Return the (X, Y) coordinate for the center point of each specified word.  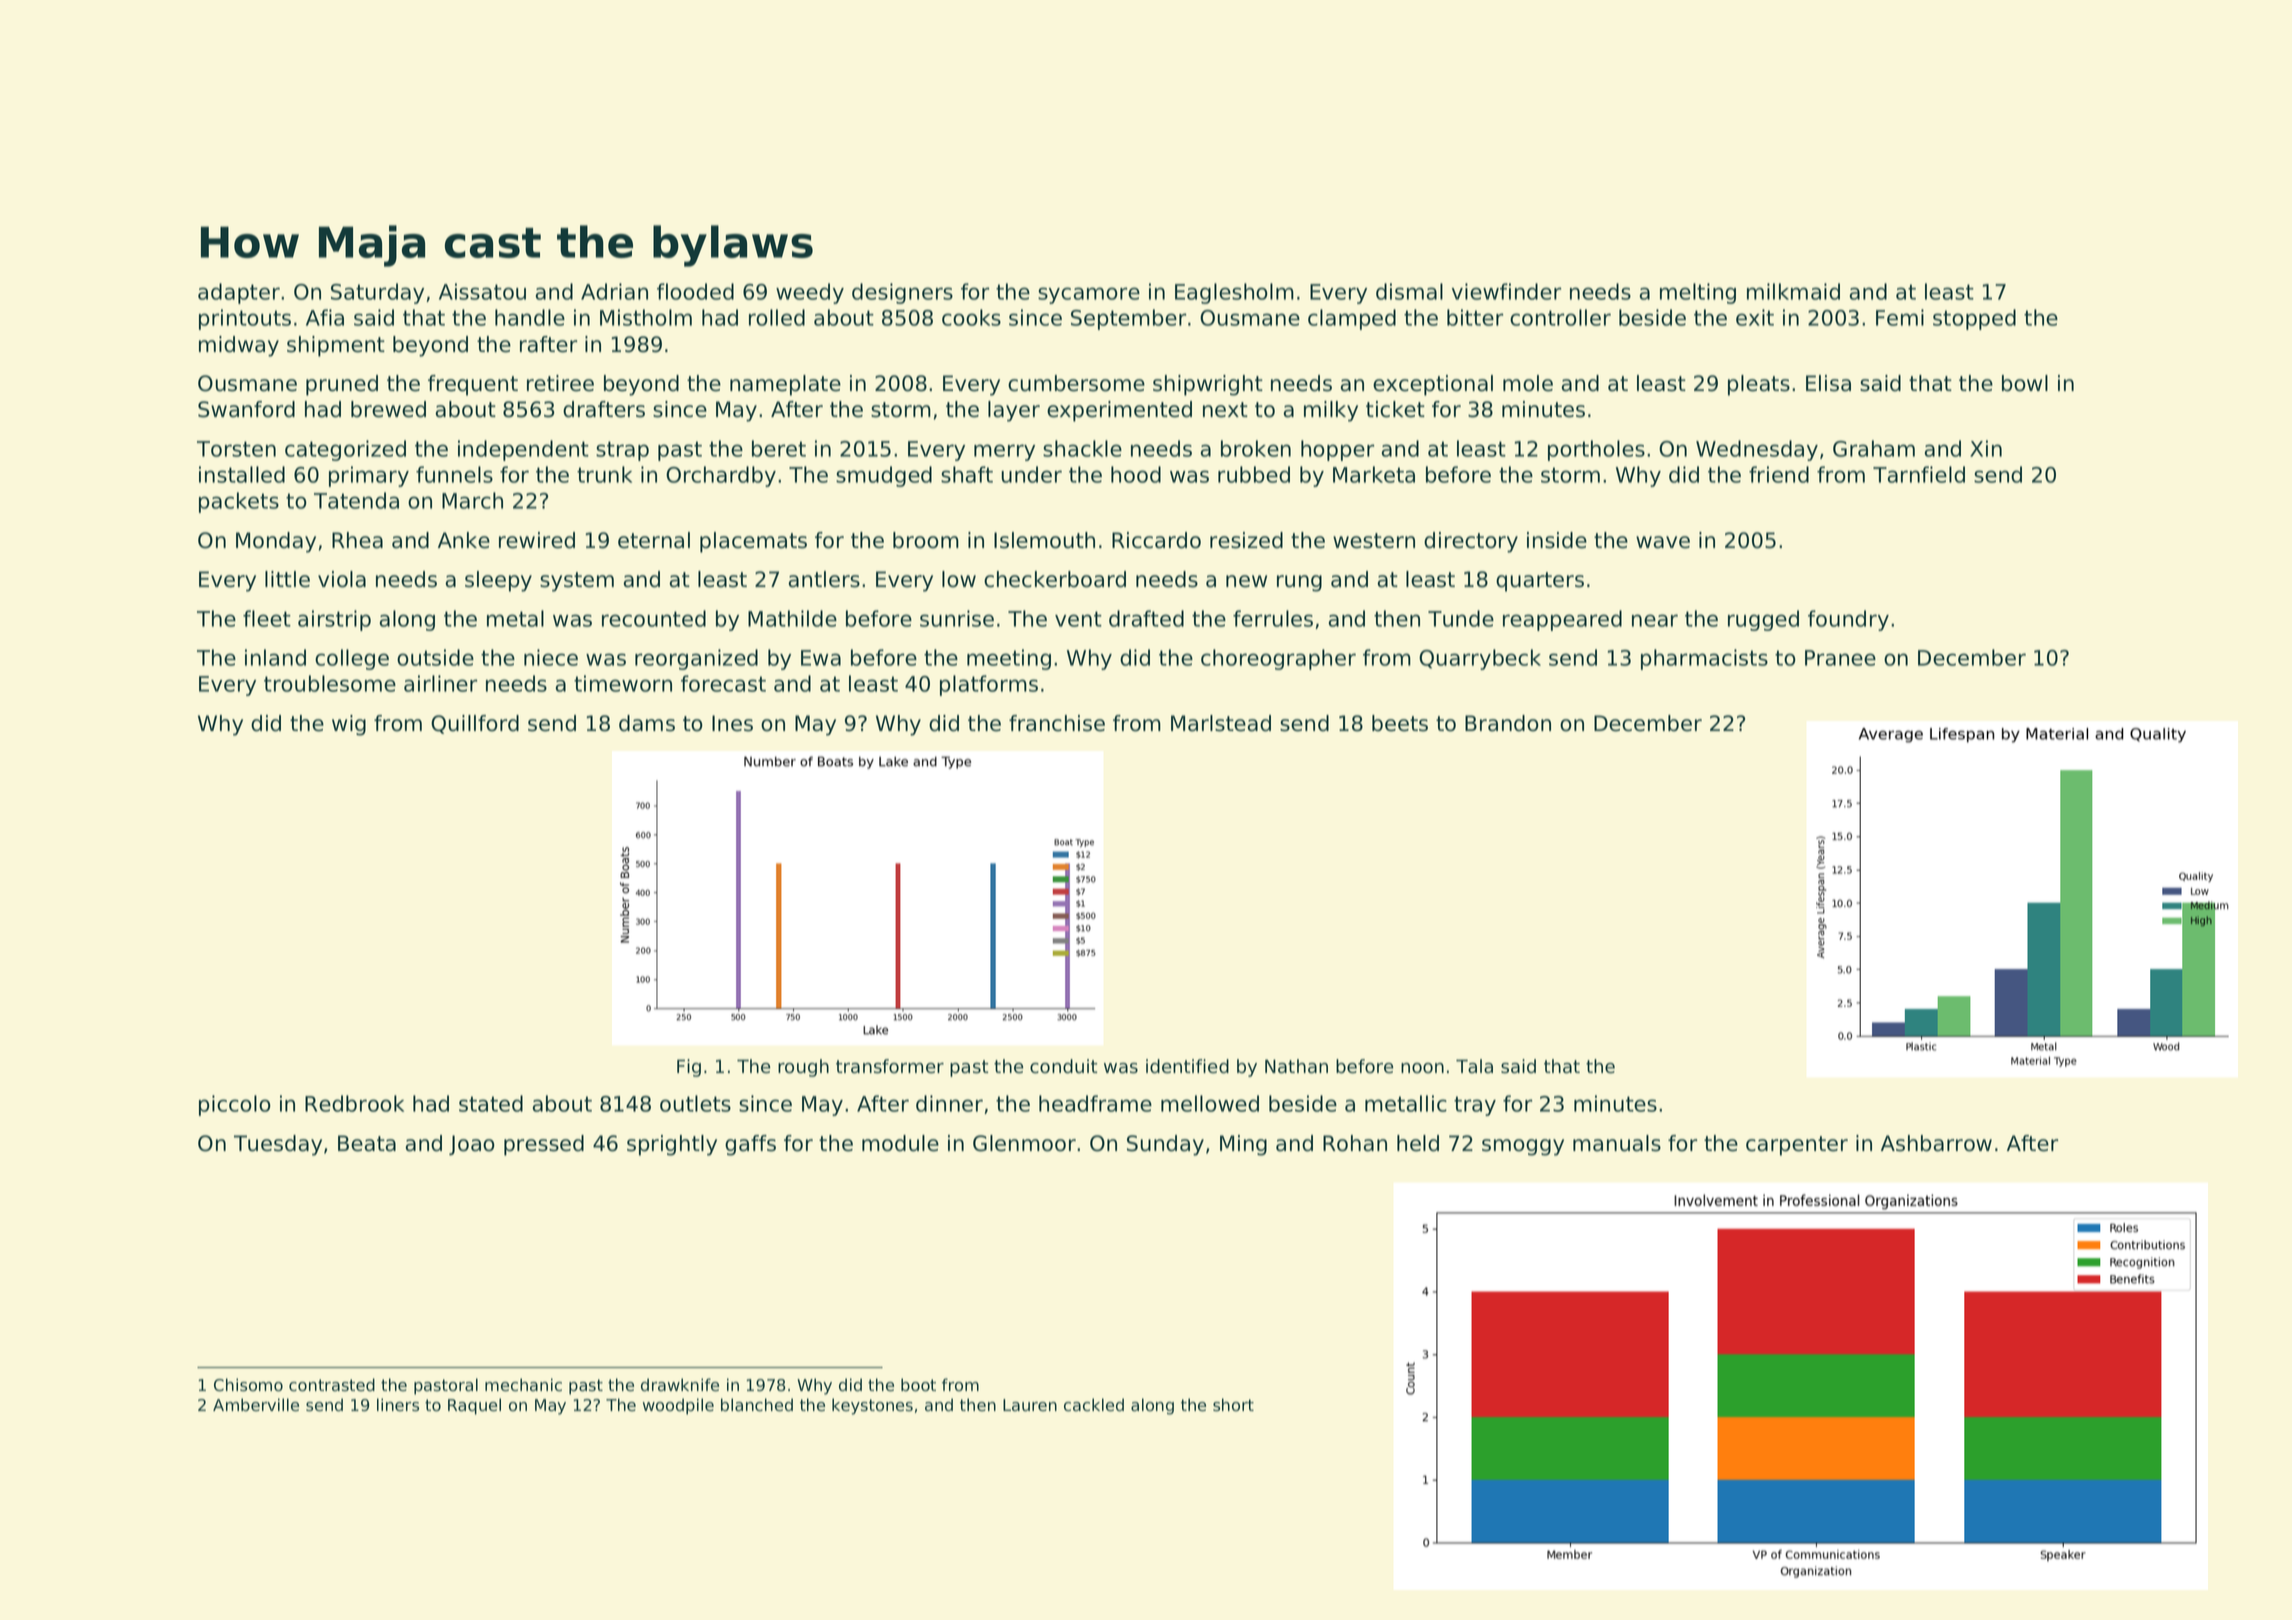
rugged (1763, 620)
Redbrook (354, 1103)
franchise (1057, 723)
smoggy (1523, 1147)
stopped (1974, 319)
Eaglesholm (1234, 293)
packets (239, 502)
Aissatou (482, 291)
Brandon (1508, 723)
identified (1187, 1066)
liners (398, 1405)
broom (926, 540)
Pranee (1840, 658)
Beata (367, 1143)
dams (647, 723)
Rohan (1355, 1143)
